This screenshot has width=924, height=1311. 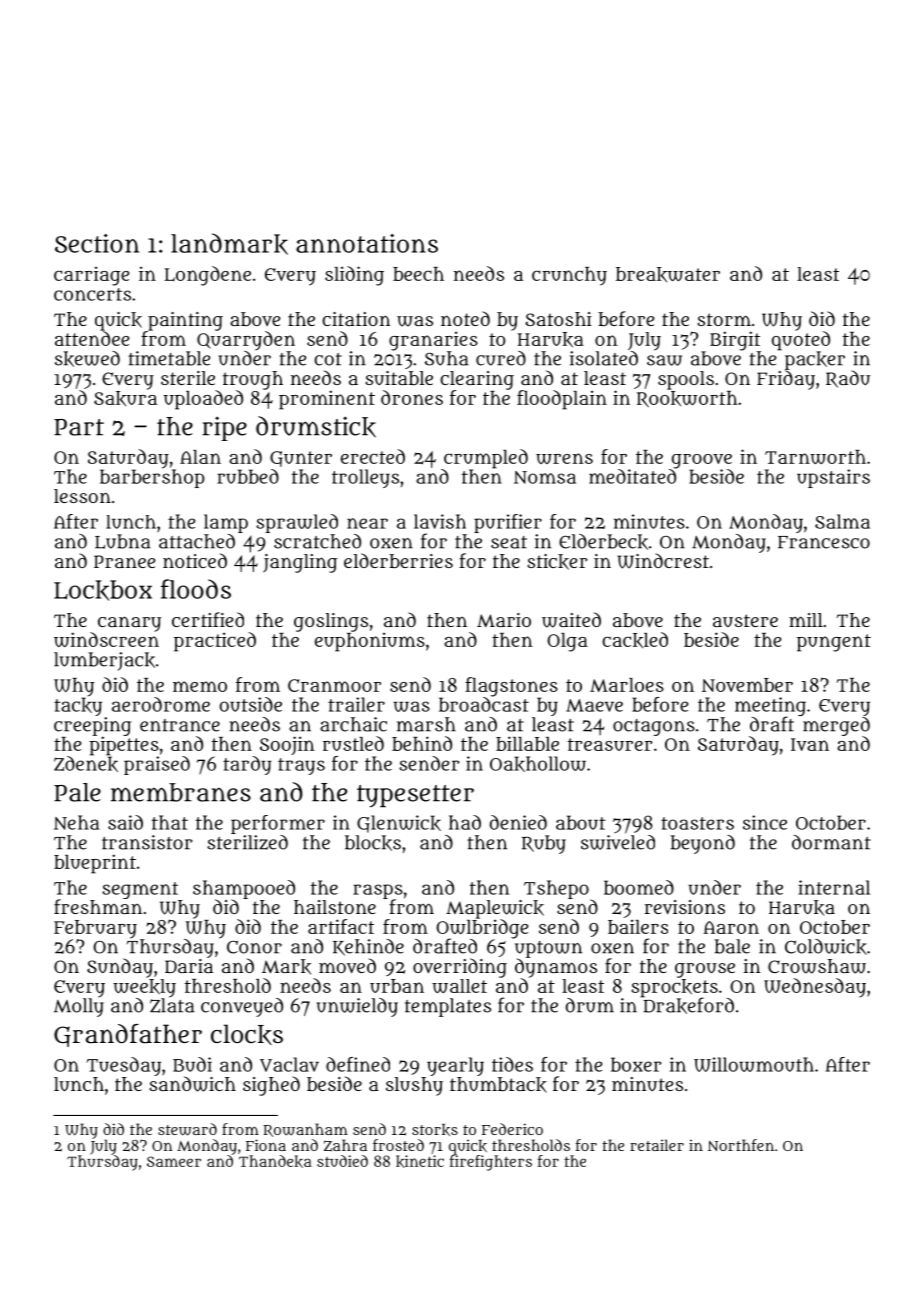 What do you see at coordinates (465, 822) in the screenshot?
I see `had` at bounding box center [465, 822].
